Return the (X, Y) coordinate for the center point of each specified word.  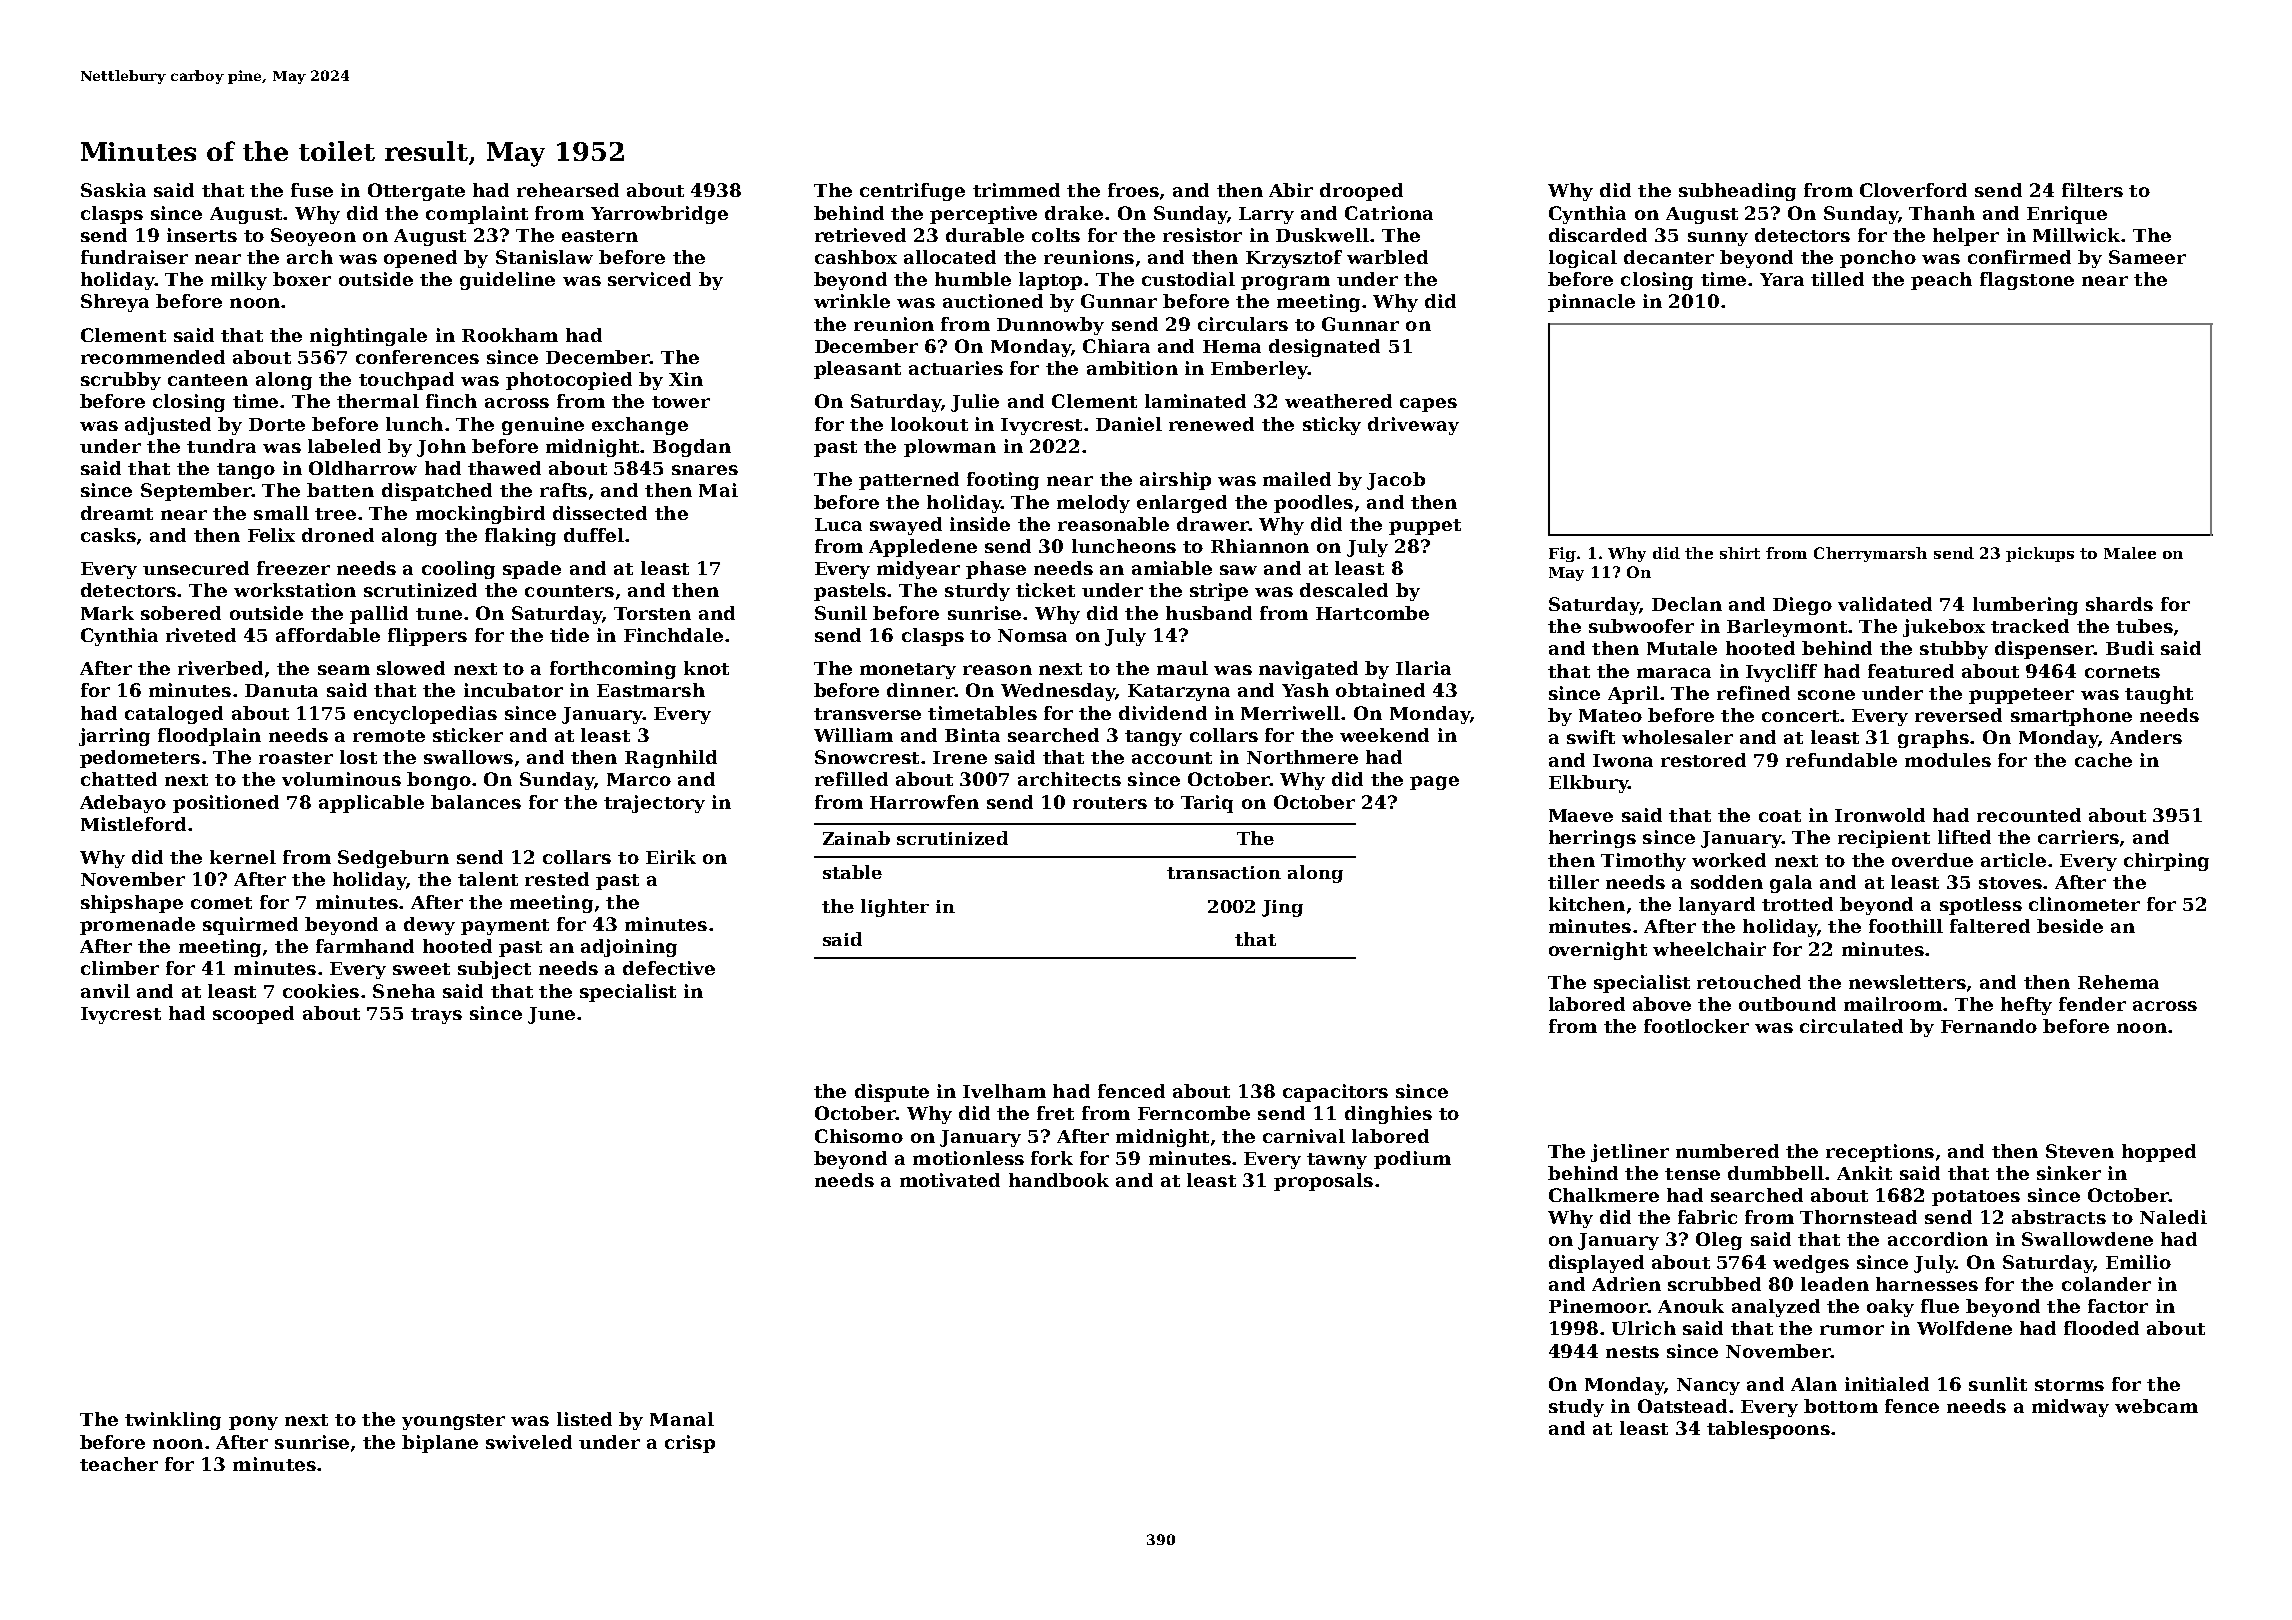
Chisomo (859, 1136)
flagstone (2027, 281)
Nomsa (1032, 635)
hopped (2159, 1153)
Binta (972, 735)
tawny (1337, 1161)
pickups (2040, 554)
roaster (296, 758)
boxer (302, 279)
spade (532, 570)
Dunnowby (1050, 326)
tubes (2144, 626)
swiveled (529, 1442)
